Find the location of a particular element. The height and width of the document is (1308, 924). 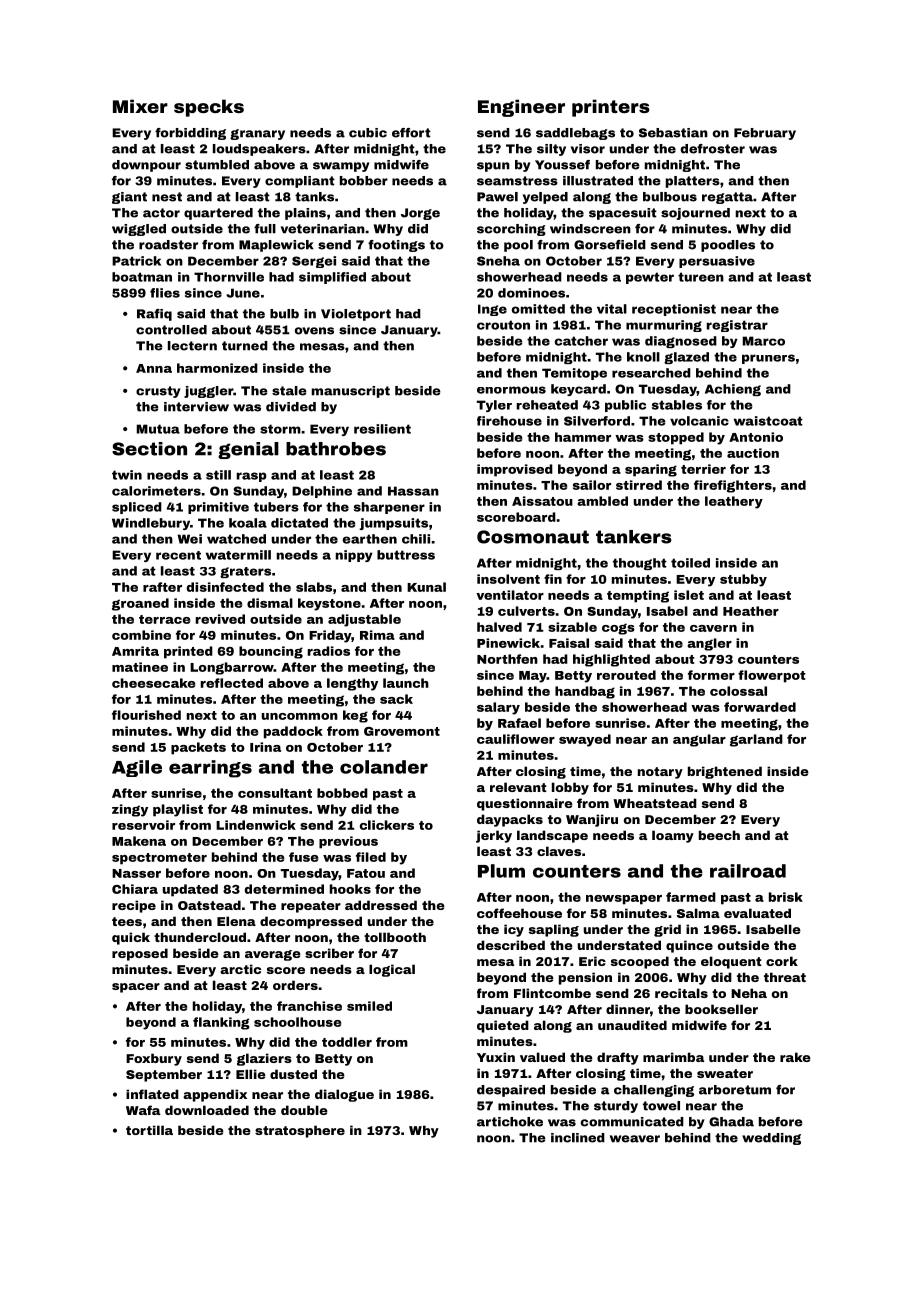

sojourned is located at coordinates (695, 214).
